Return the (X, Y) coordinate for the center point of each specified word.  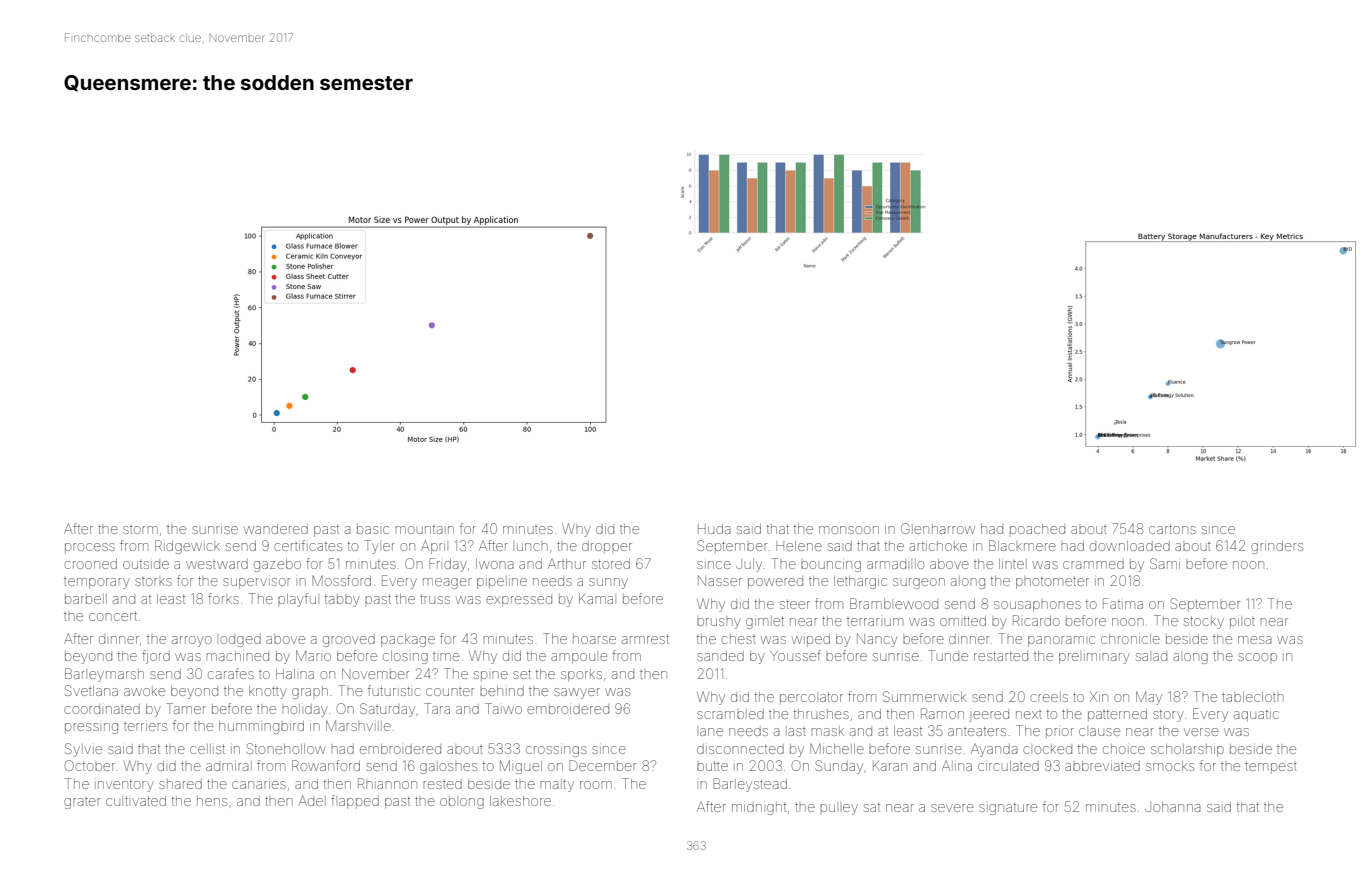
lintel (1013, 564)
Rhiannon (387, 783)
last (796, 731)
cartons (1172, 529)
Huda (714, 529)
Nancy (877, 640)
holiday (305, 710)
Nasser (720, 580)
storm (140, 530)
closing (405, 657)
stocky (1204, 622)
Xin (1099, 697)
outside (146, 564)
